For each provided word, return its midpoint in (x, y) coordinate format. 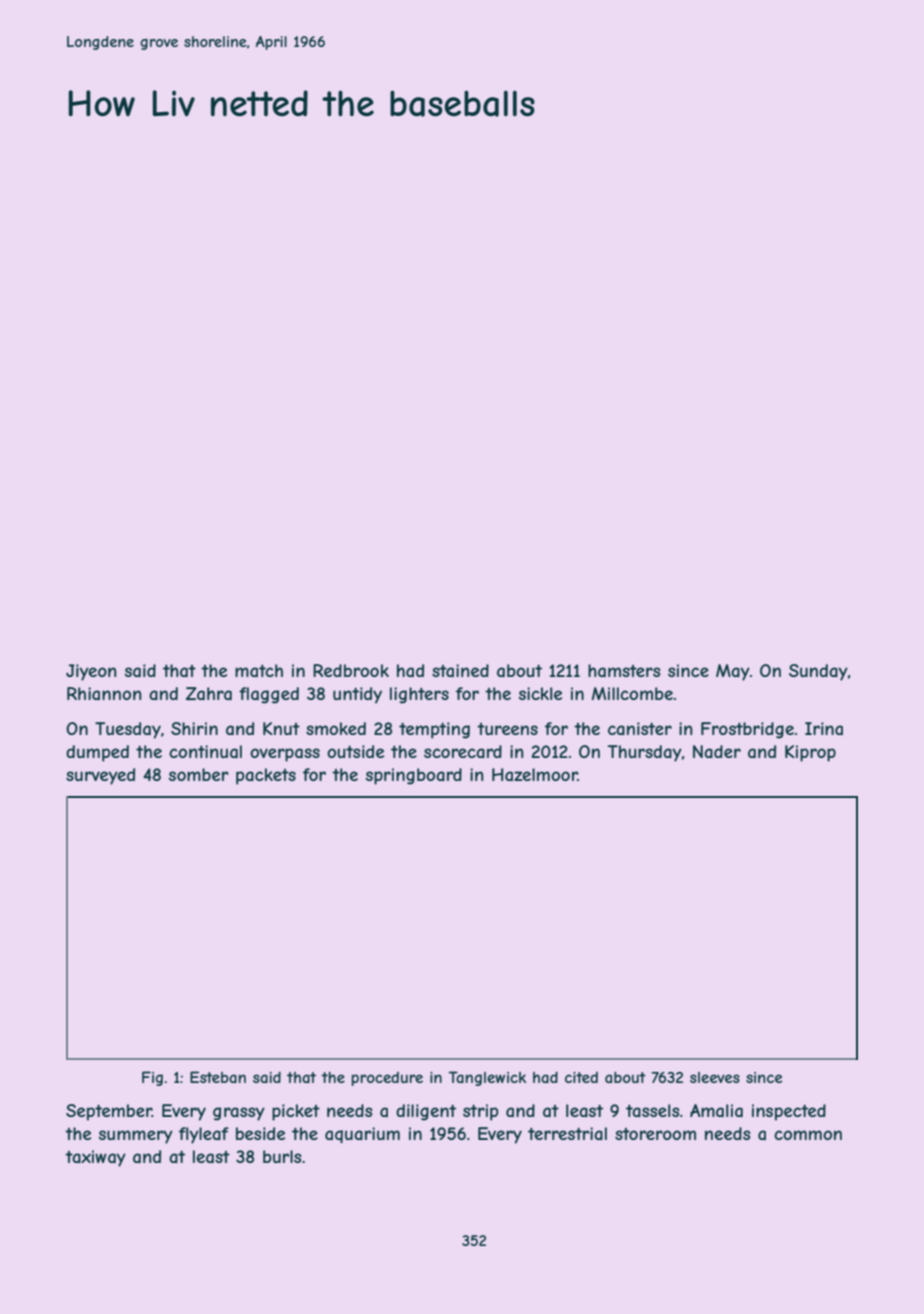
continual (205, 751)
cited (581, 1077)
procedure (387, 1079)
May (733, 672)
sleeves (715, 1077)
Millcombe (632, 693)
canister (640, 728)
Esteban (218, 1077)
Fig (152, 1078)
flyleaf (204, 1135)
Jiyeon (91, 672)
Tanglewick (487, 1078)
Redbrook (351, 670)
